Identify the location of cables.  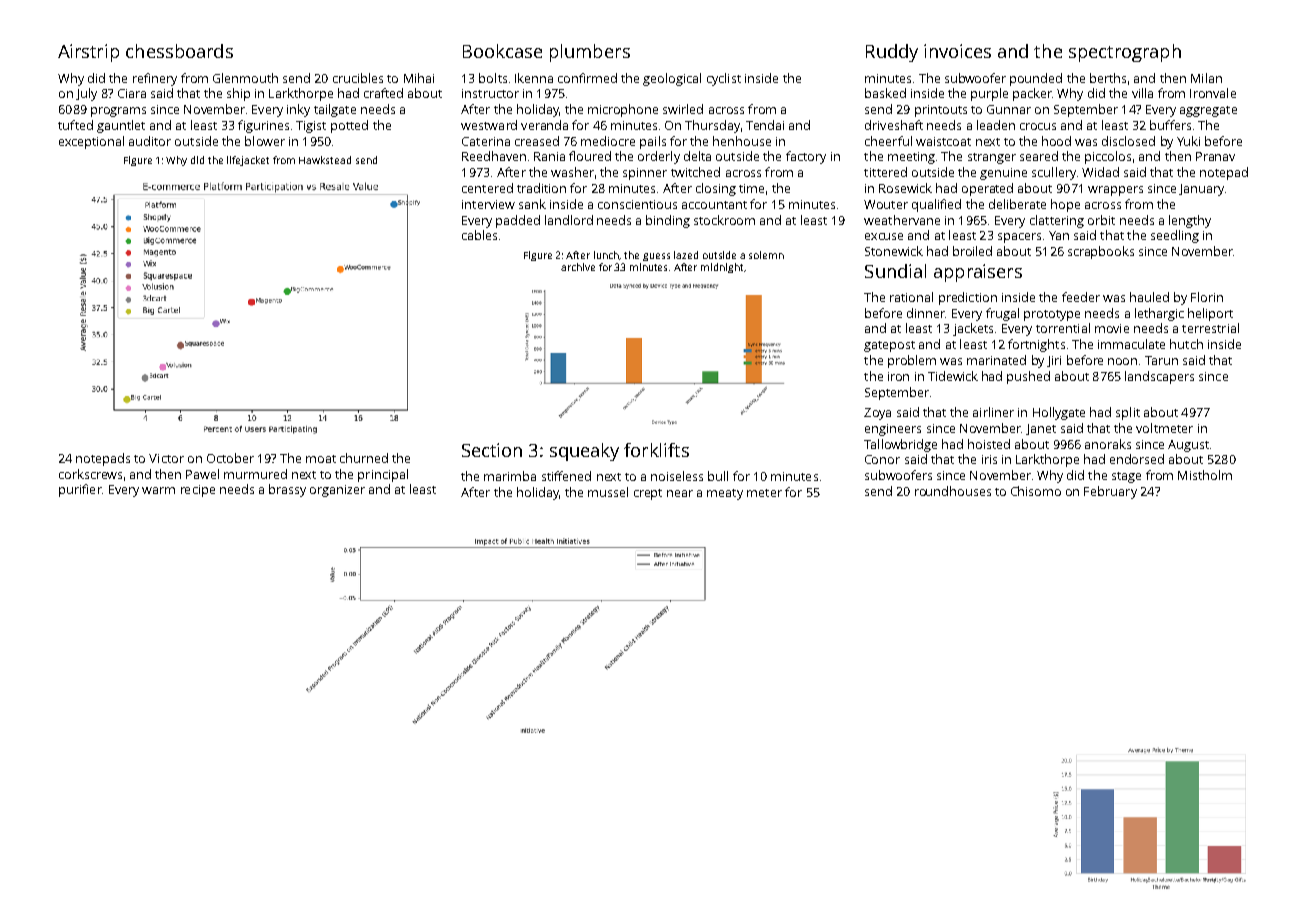
(479, 235).
